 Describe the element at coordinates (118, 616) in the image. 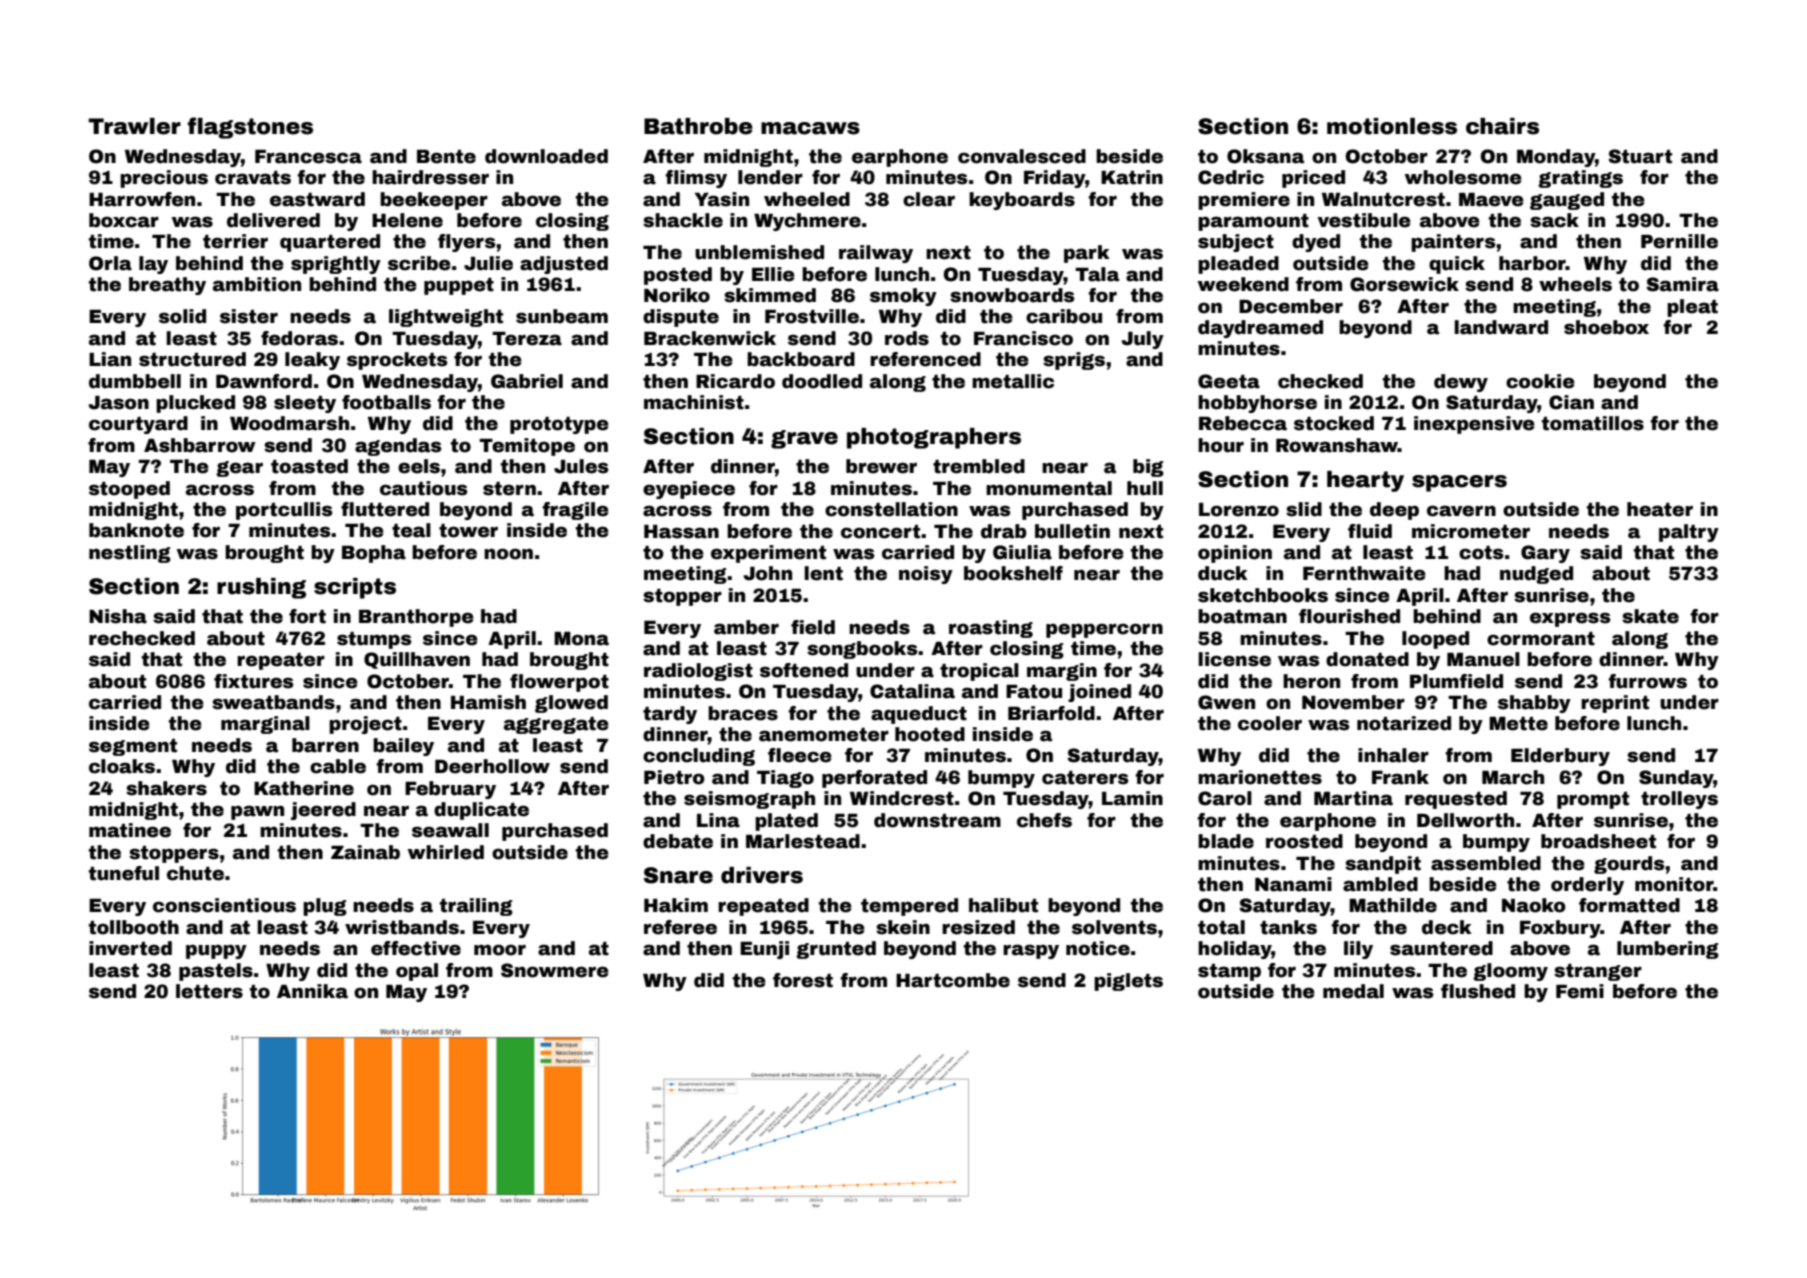

I see `Nisha` at that location.
